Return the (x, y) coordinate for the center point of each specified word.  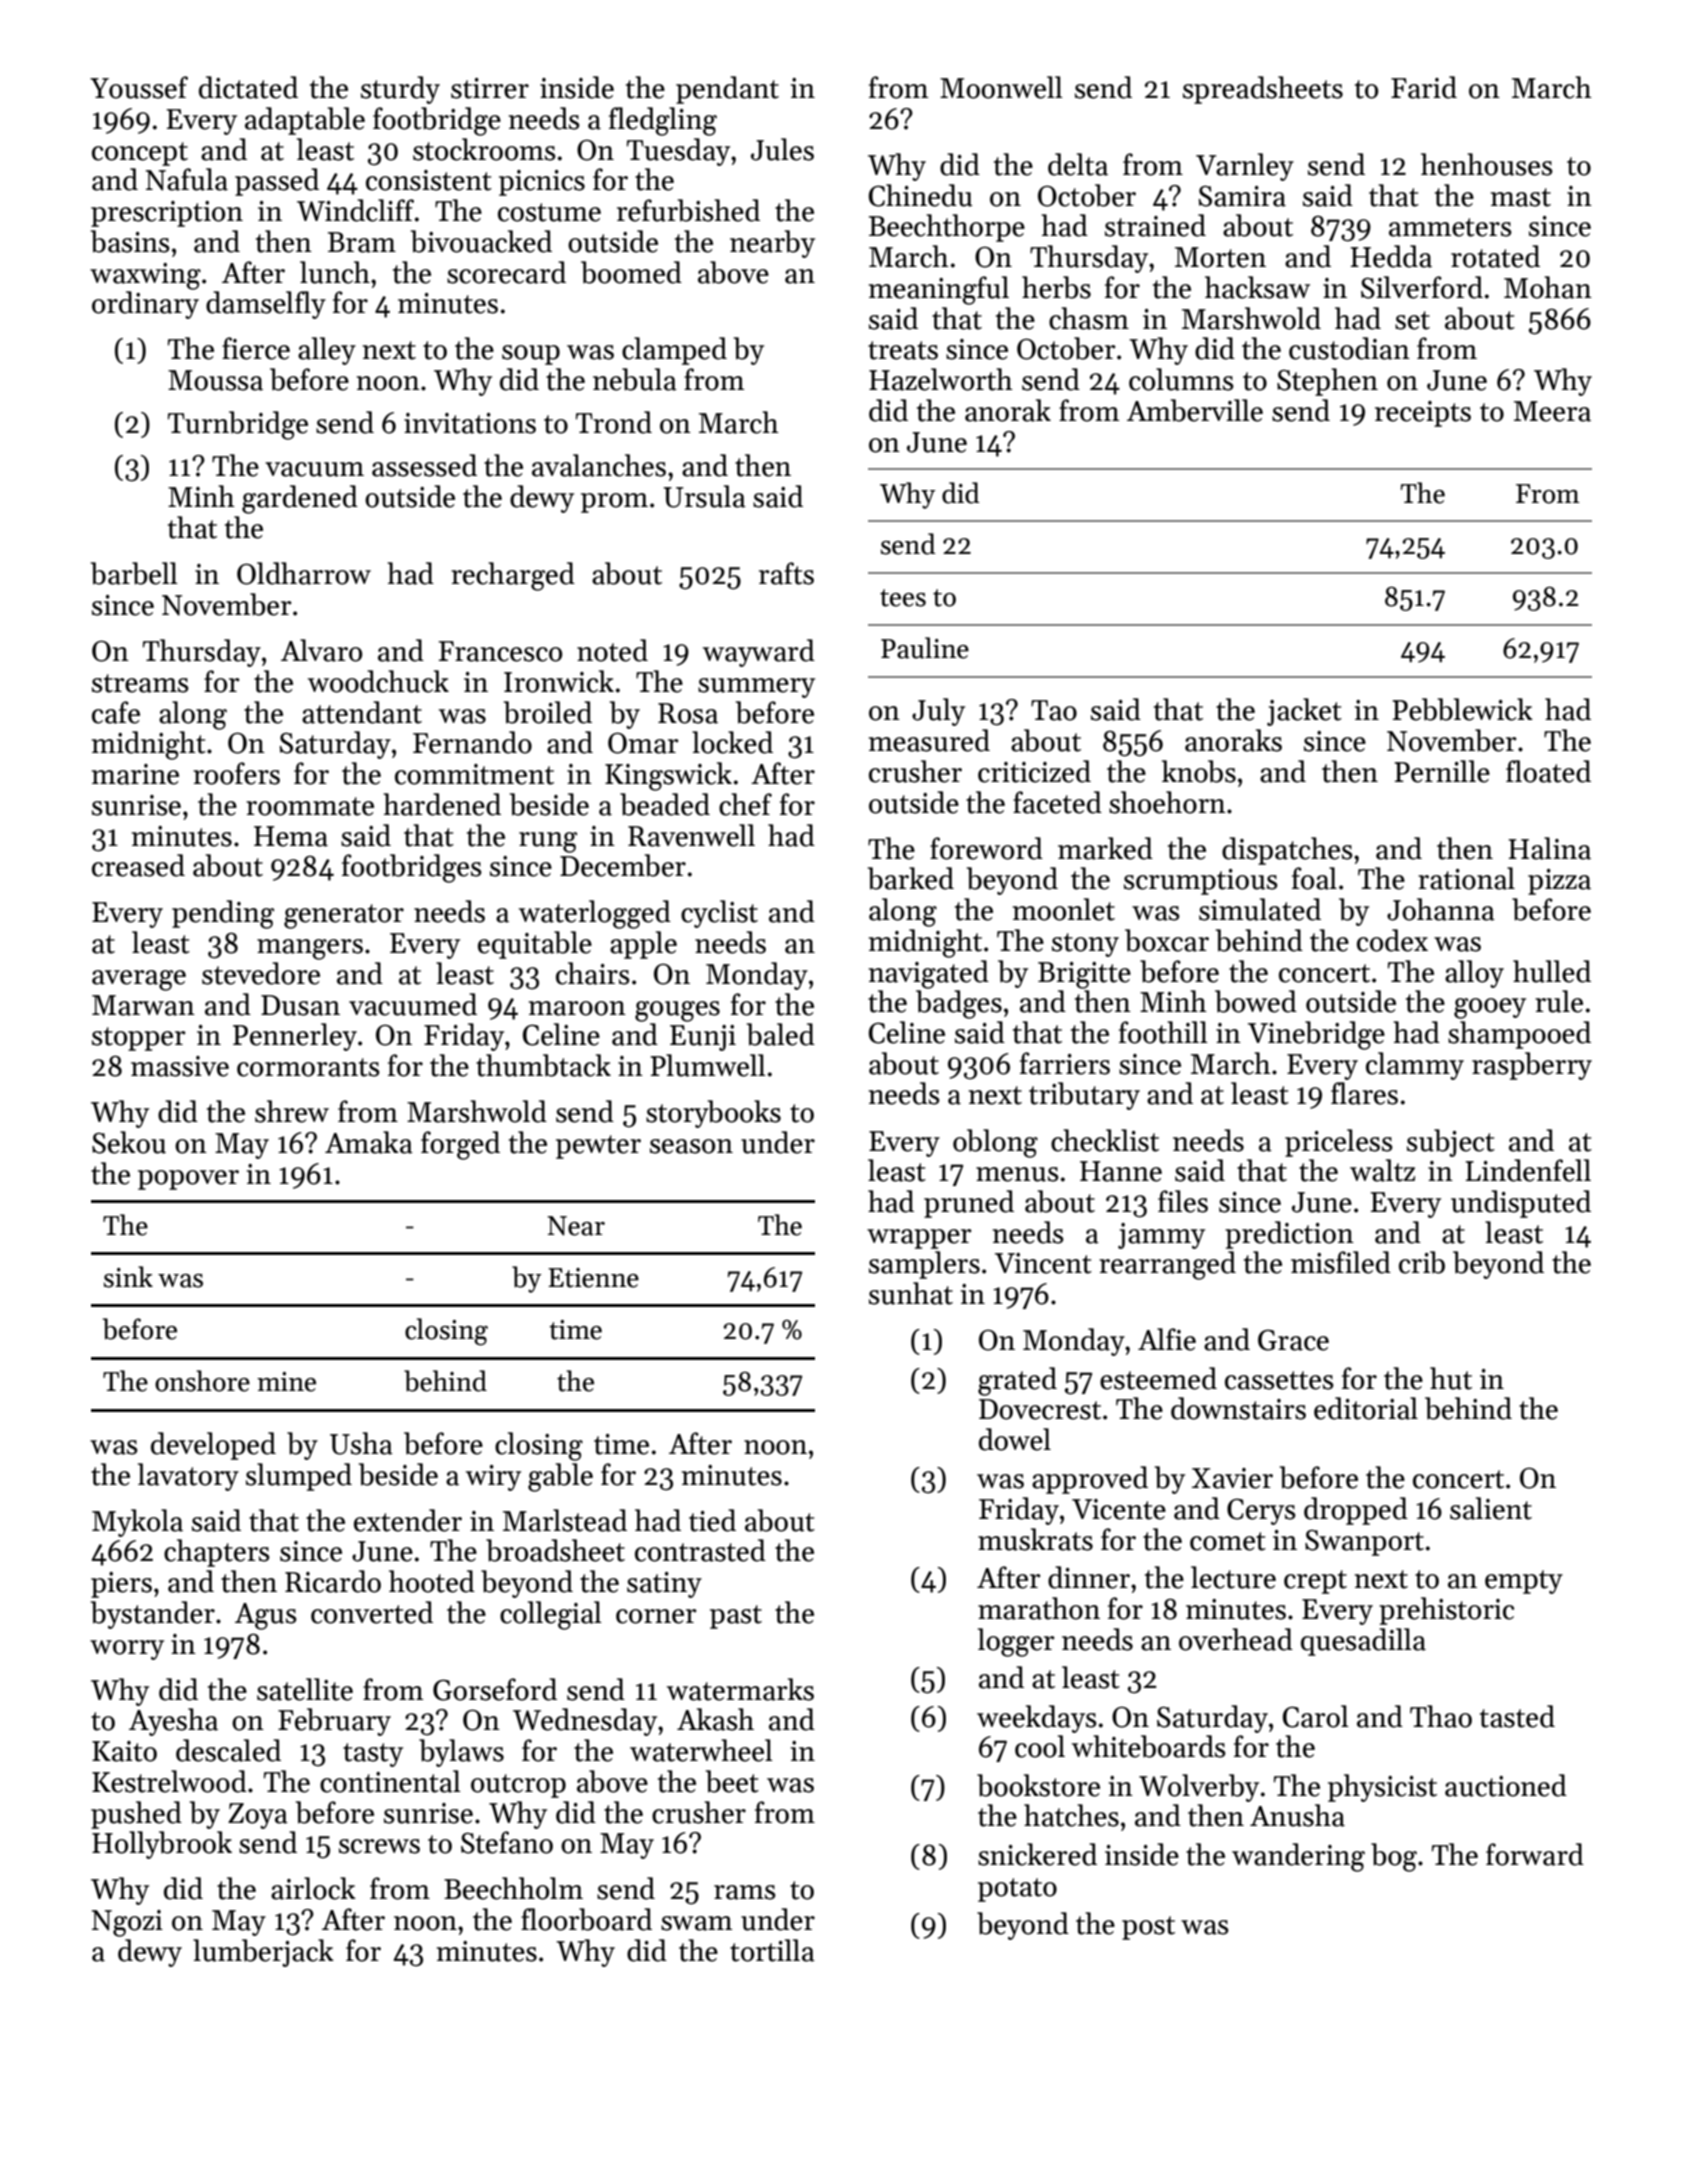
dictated (248, 87)
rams (745, 1892)
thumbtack (543, 1065)
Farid (1424, 87)
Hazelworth (941, 379)
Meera (1552, 411)
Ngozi (127, 1923)
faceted (1057, 802)
